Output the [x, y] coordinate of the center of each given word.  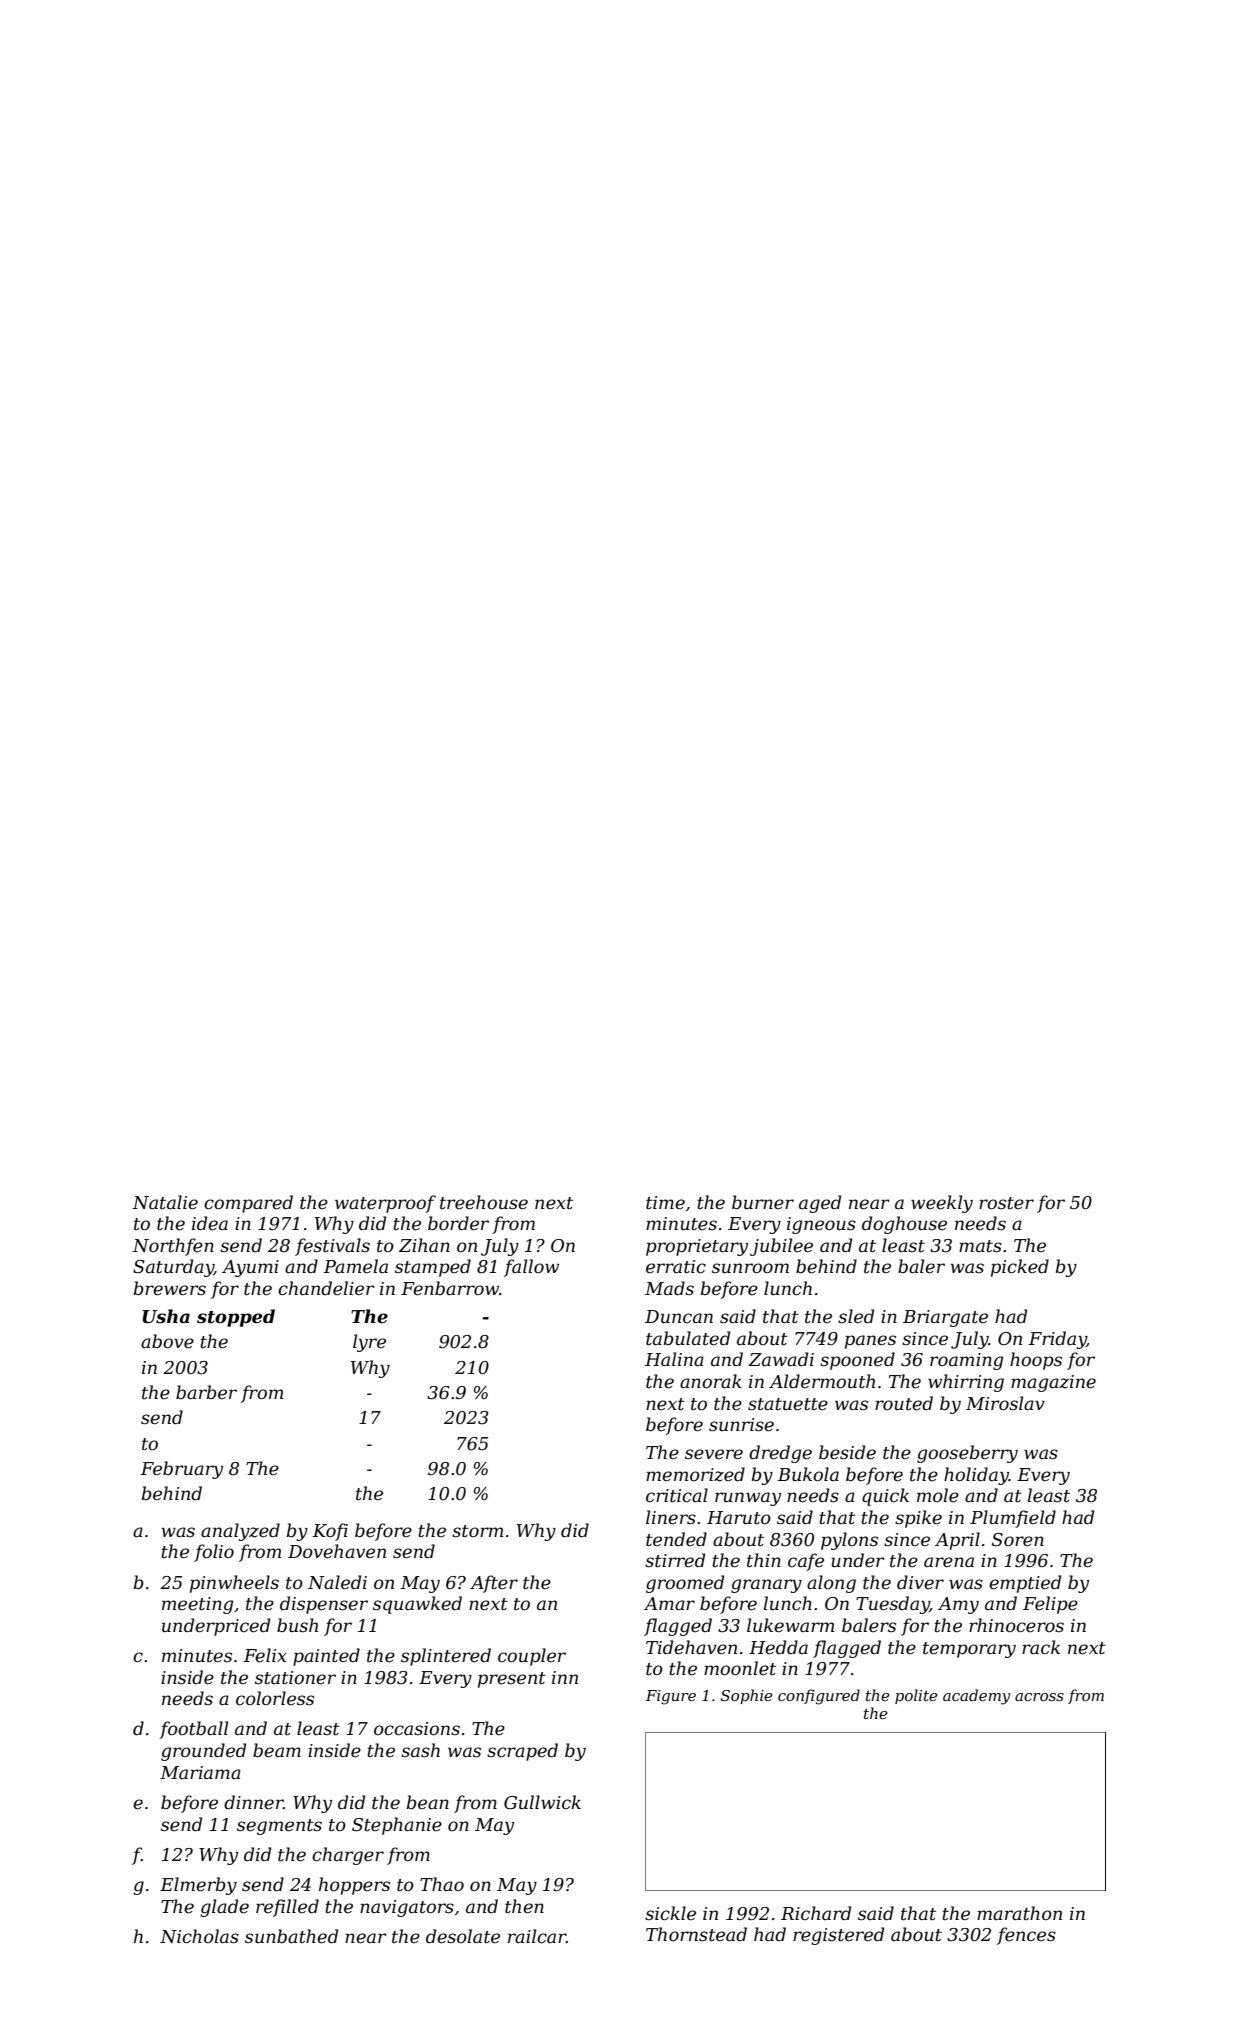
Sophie [747, 1696]
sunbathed [291, 1936]
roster [1006, 1203]
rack [1041, 1647]
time [665, 1203]
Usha [166, 1316]
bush [297, 1625]
